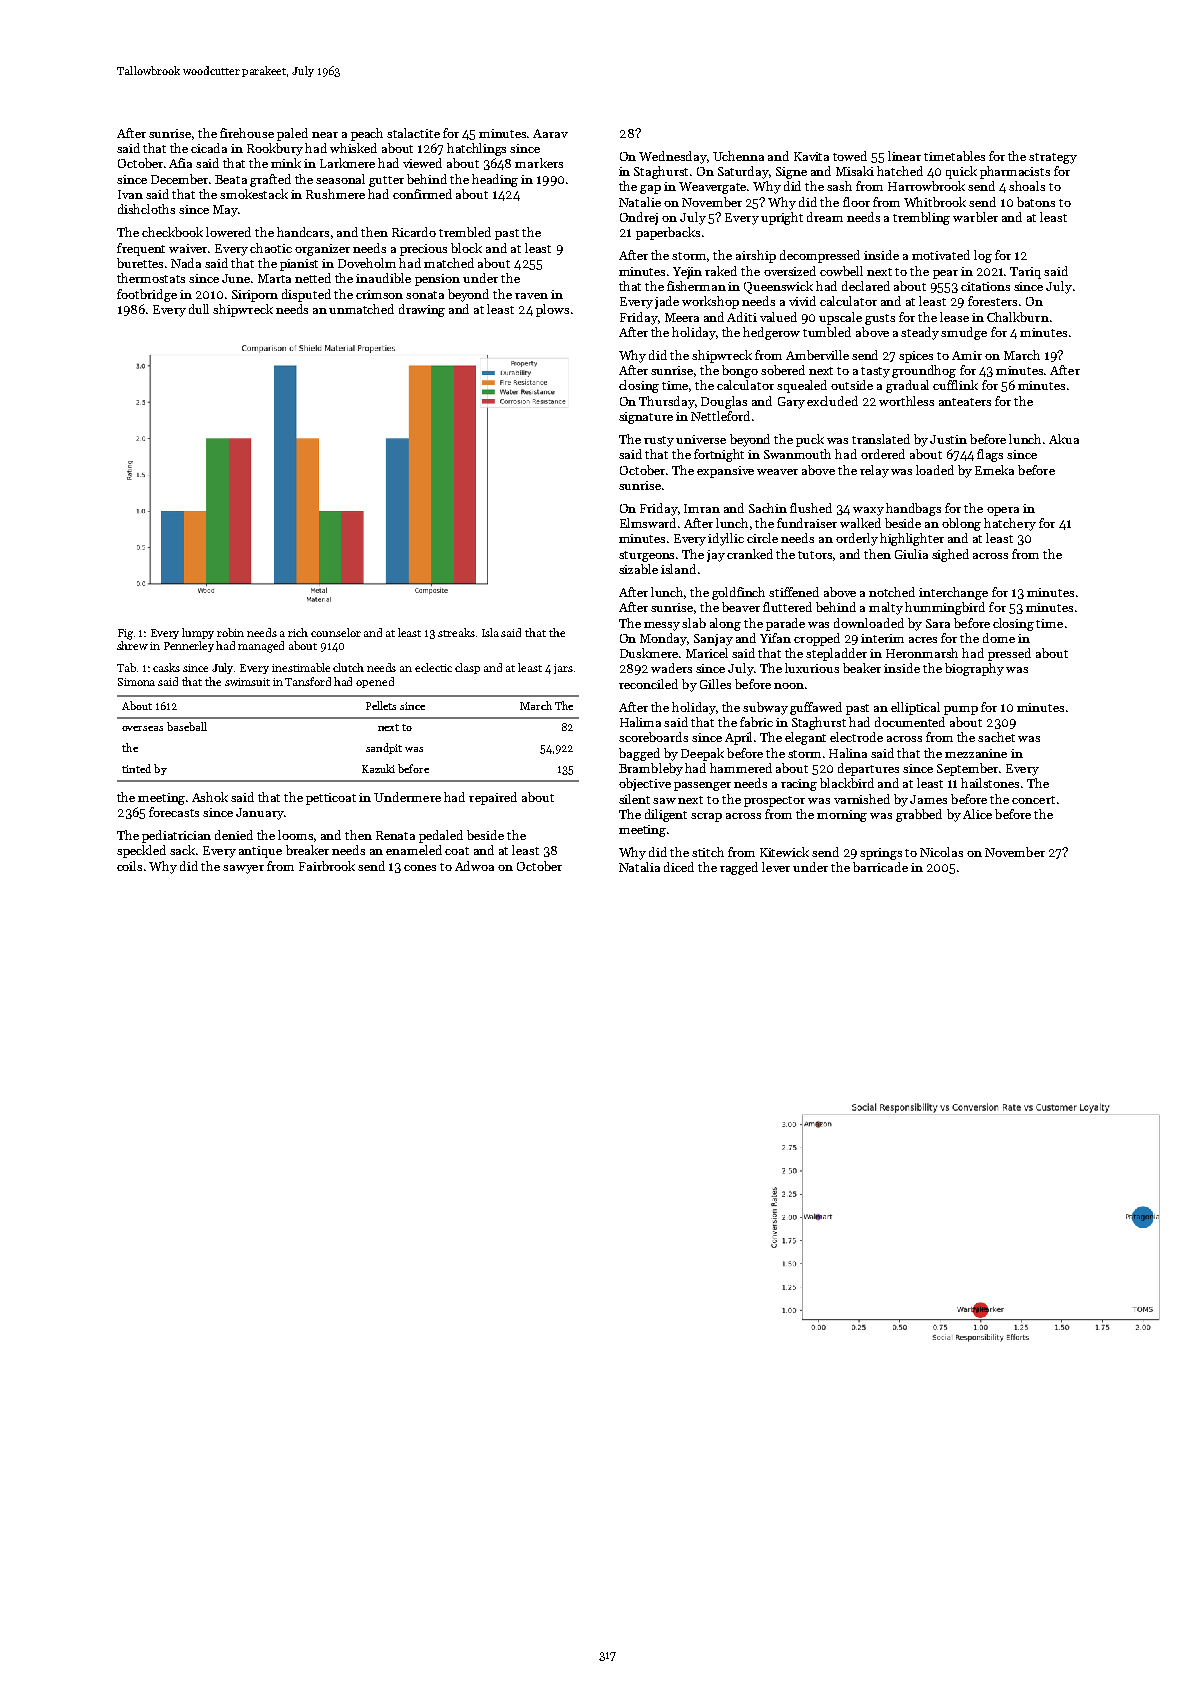 The width and height of the page is (1198, 1694). Describe the element at coordinates (950, 555) in the page. I see `sighed` at that location.
